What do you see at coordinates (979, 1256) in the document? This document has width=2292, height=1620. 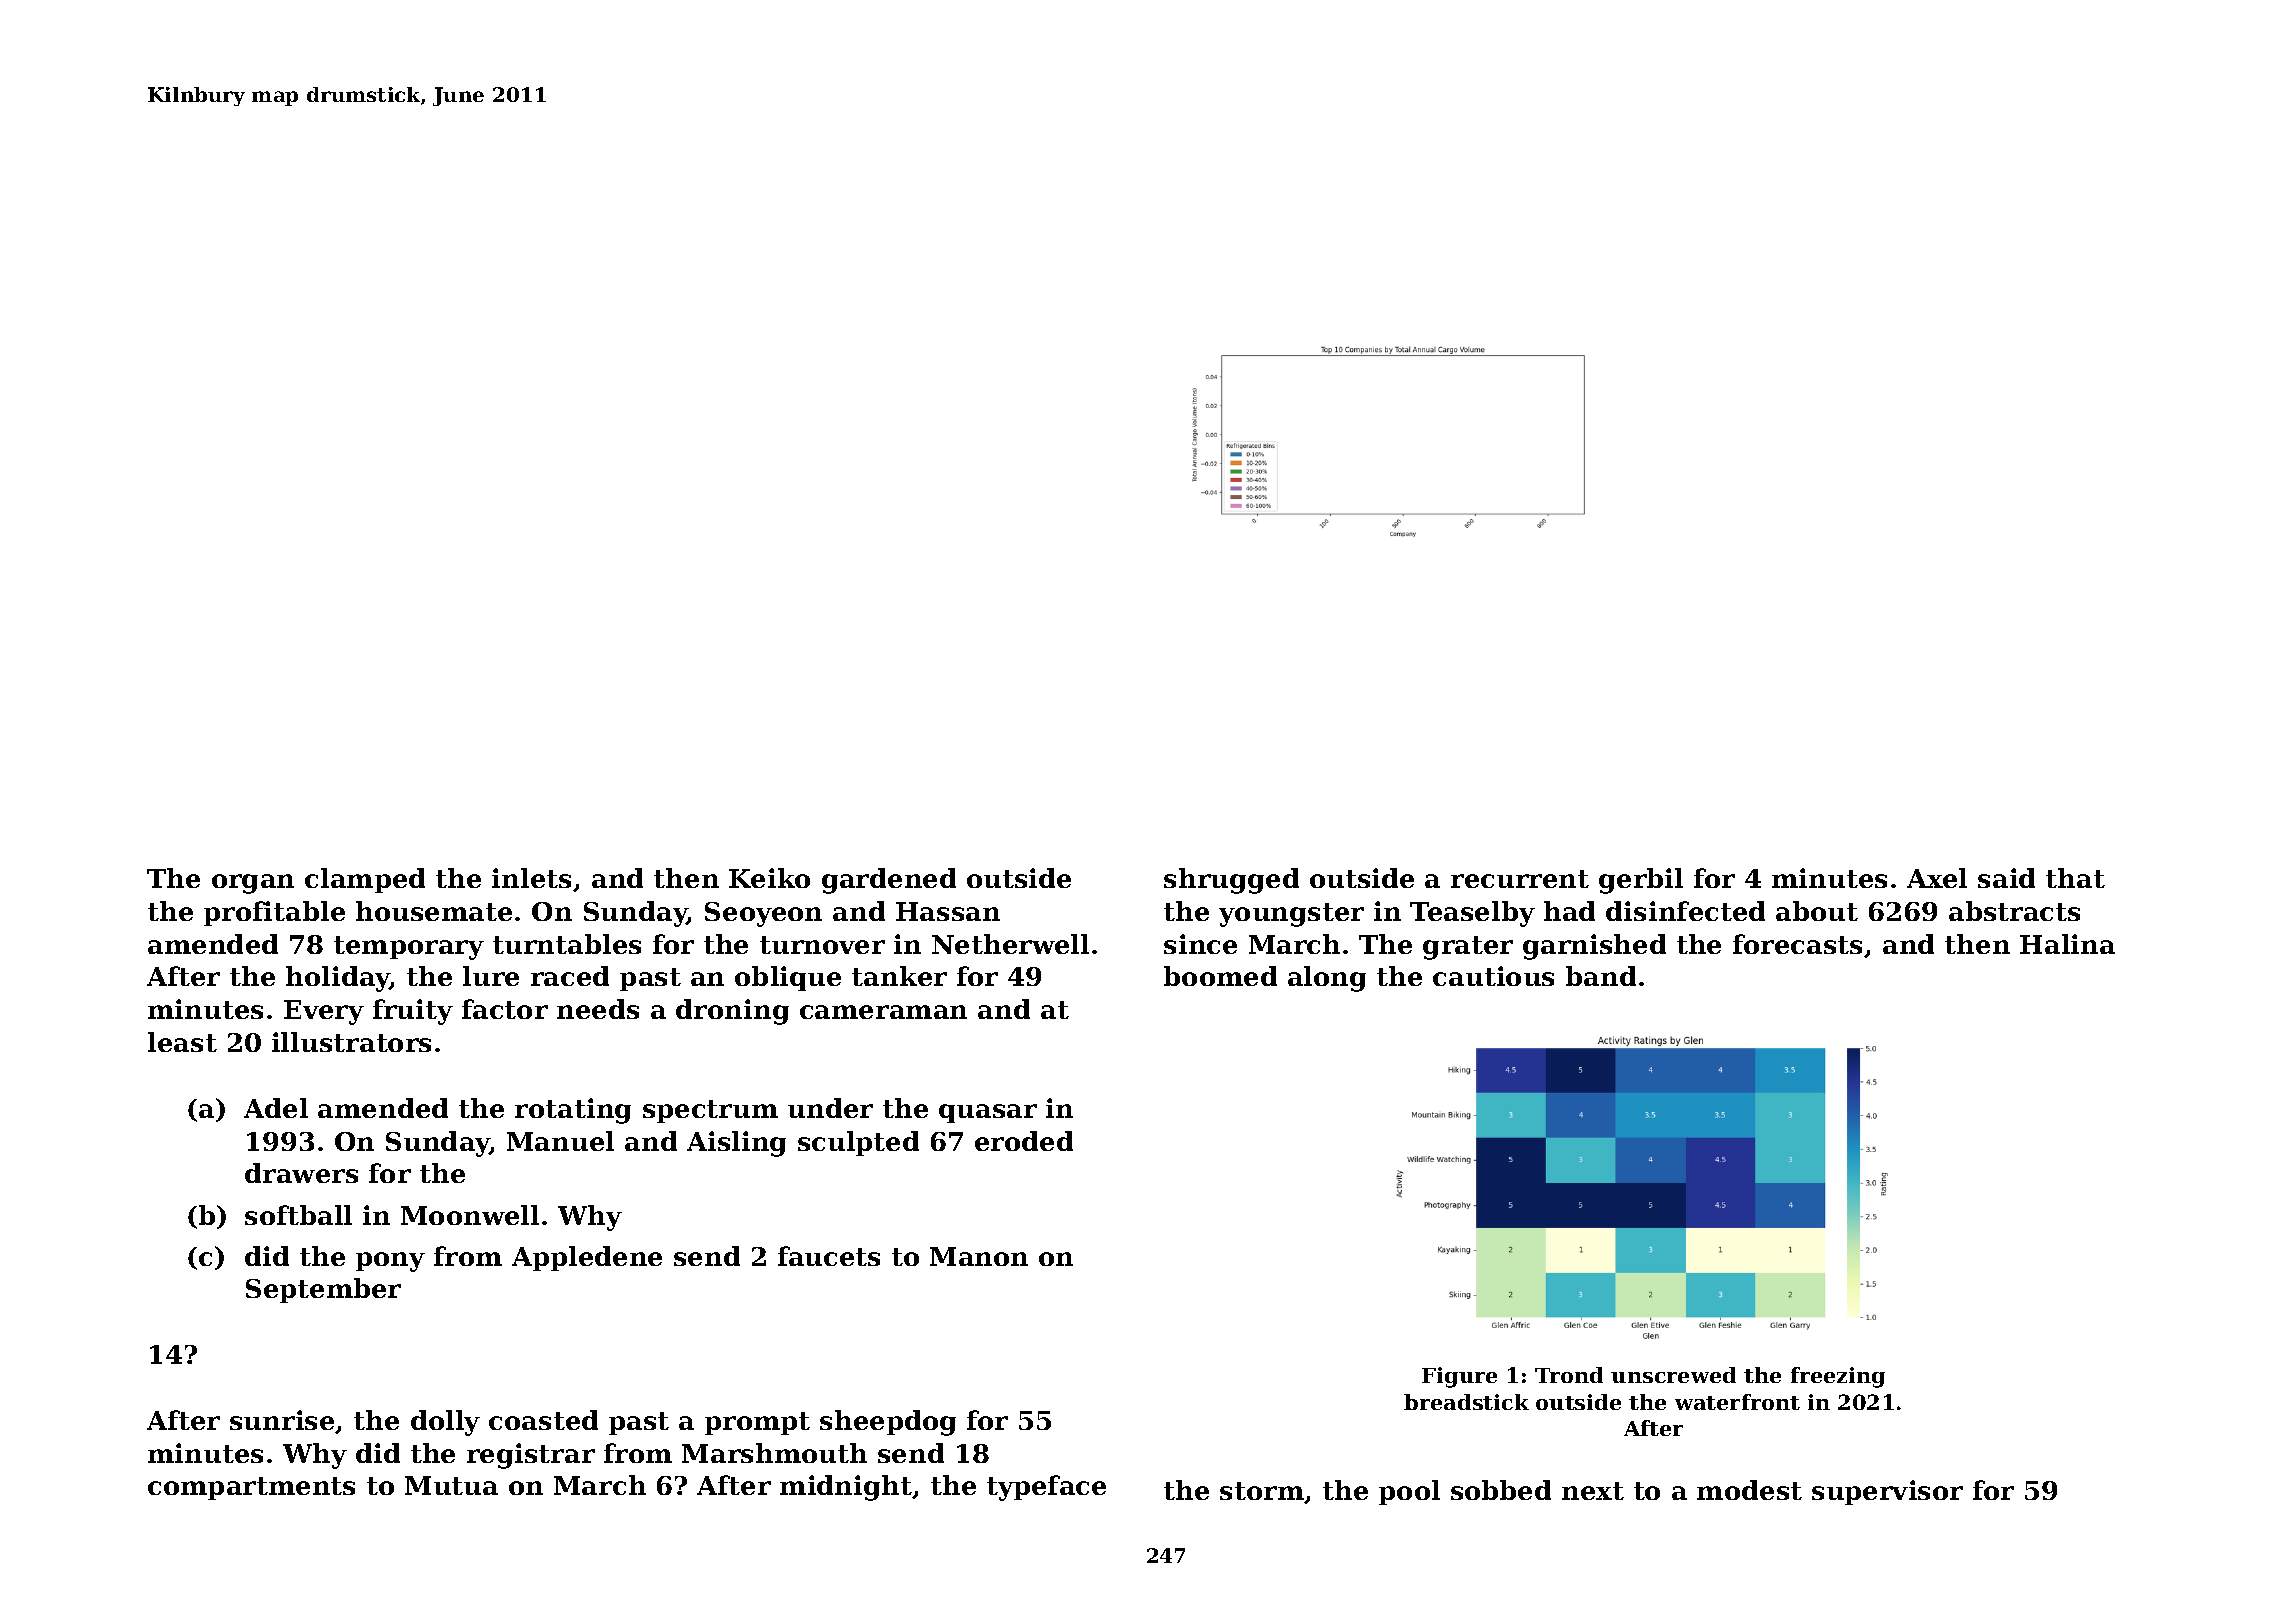 I see `Manon` at bounding box center [979, 1256].
